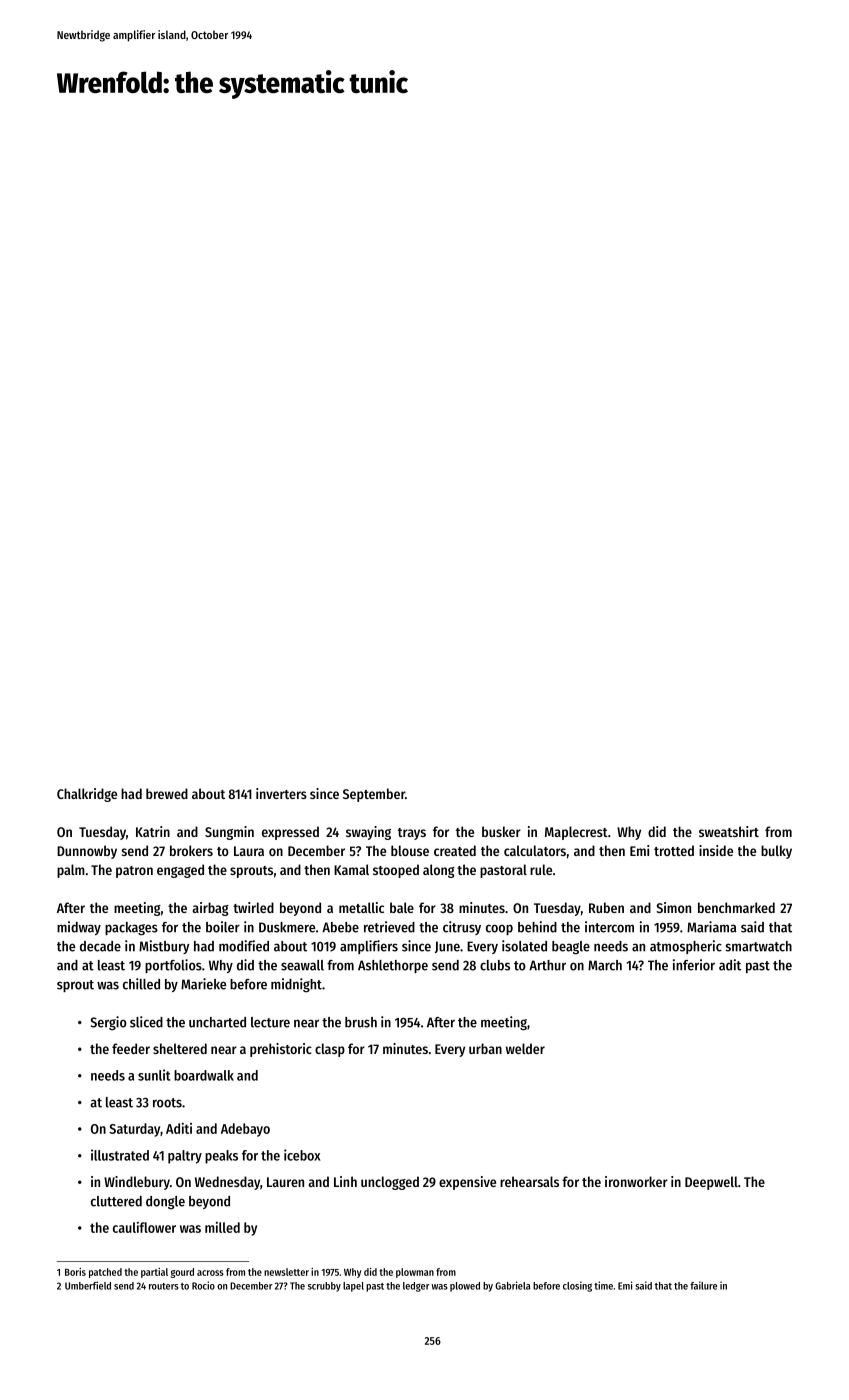 This screenshot has width=849, height=1400. What do you see at coordinates (87, 795) in the screenshot?
I see `Chalkridge` at bounding box center [87, 795].
